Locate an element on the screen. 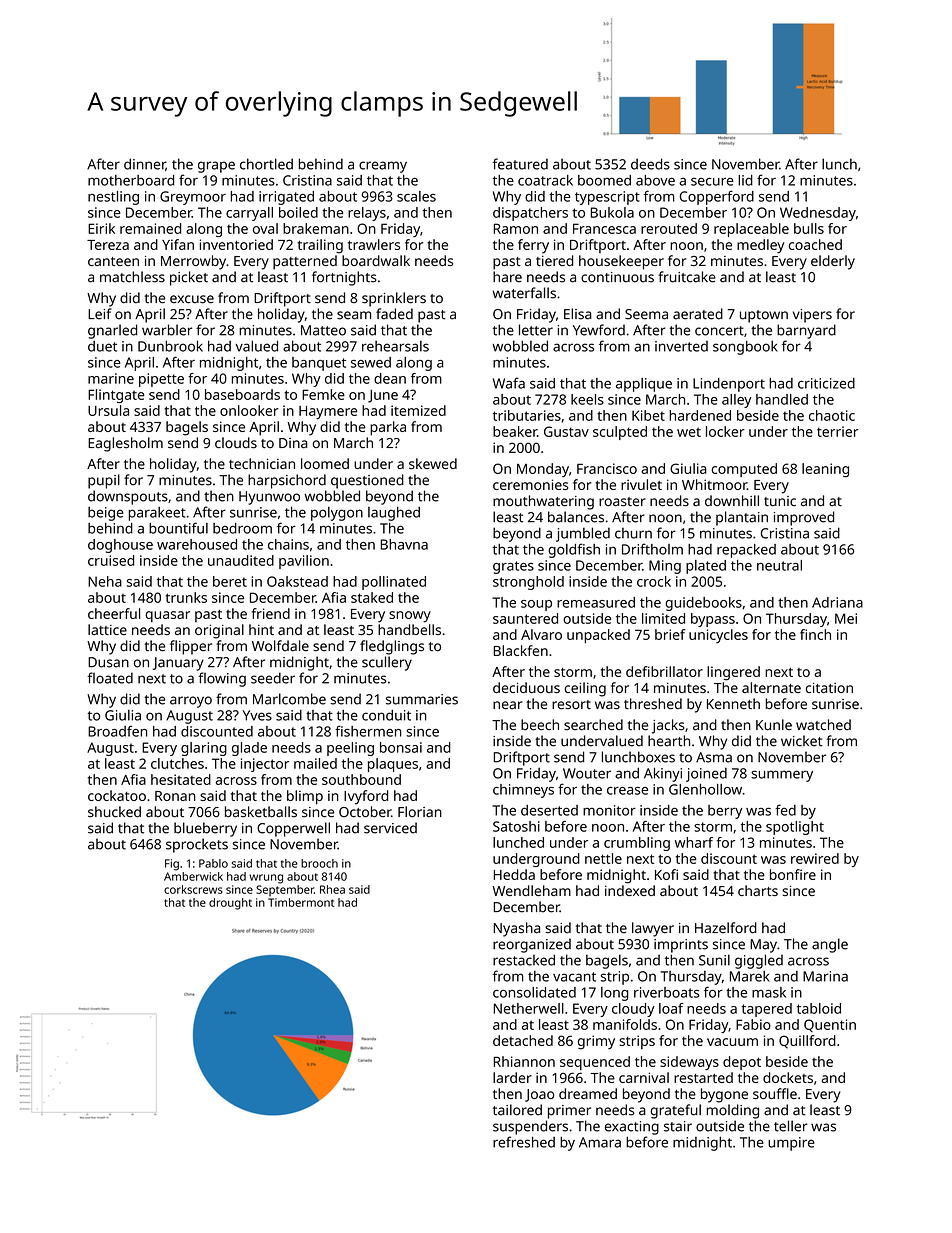  umpire is located at coordinates (791, 1144).
